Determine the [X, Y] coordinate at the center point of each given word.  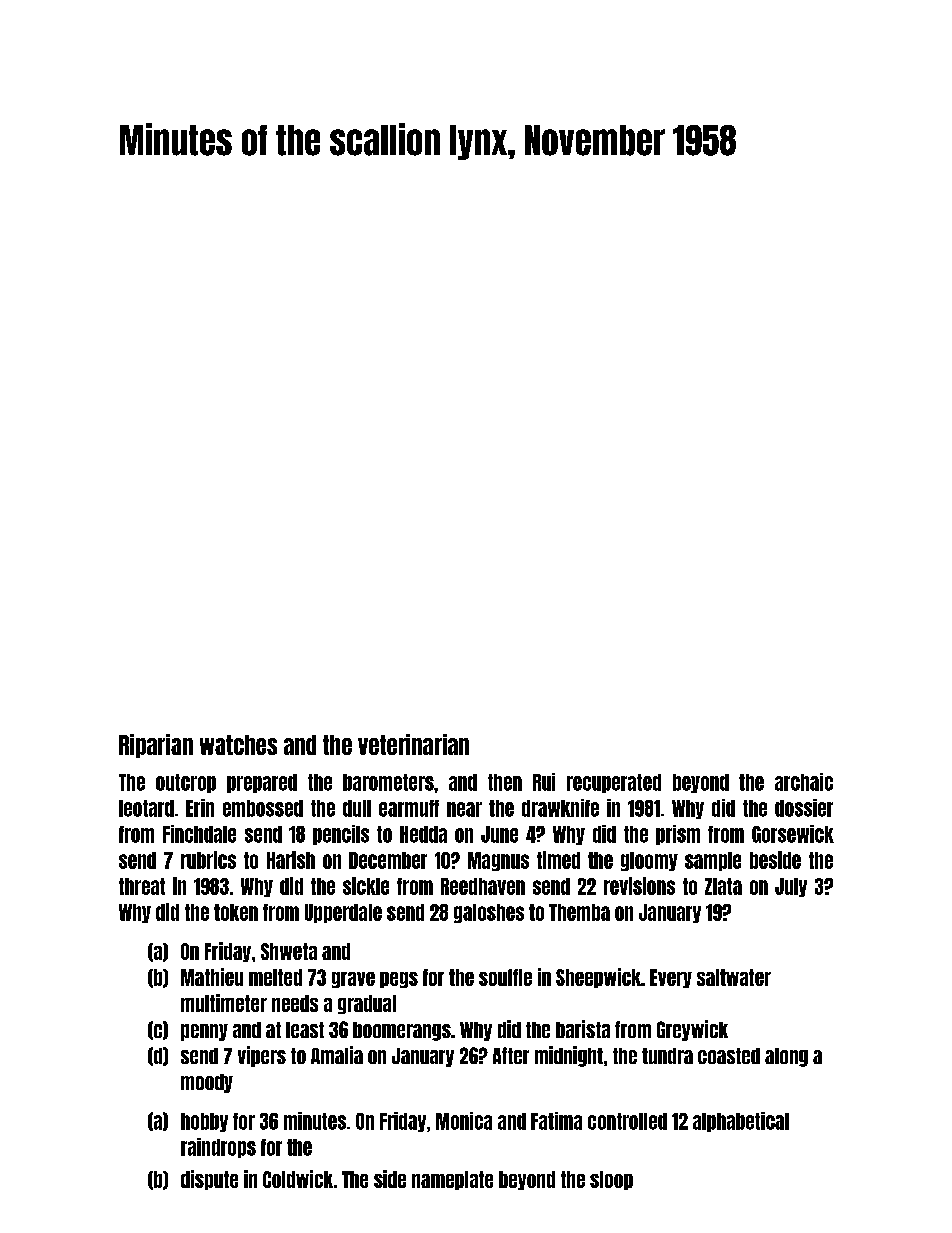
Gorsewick [793, 834]
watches [238, 745]
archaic [804, 782]
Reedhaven [483, 886]
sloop [611, 1180]
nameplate [452, 1180]
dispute [209, 1180]
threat [142, 886]
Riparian [156, 746]
